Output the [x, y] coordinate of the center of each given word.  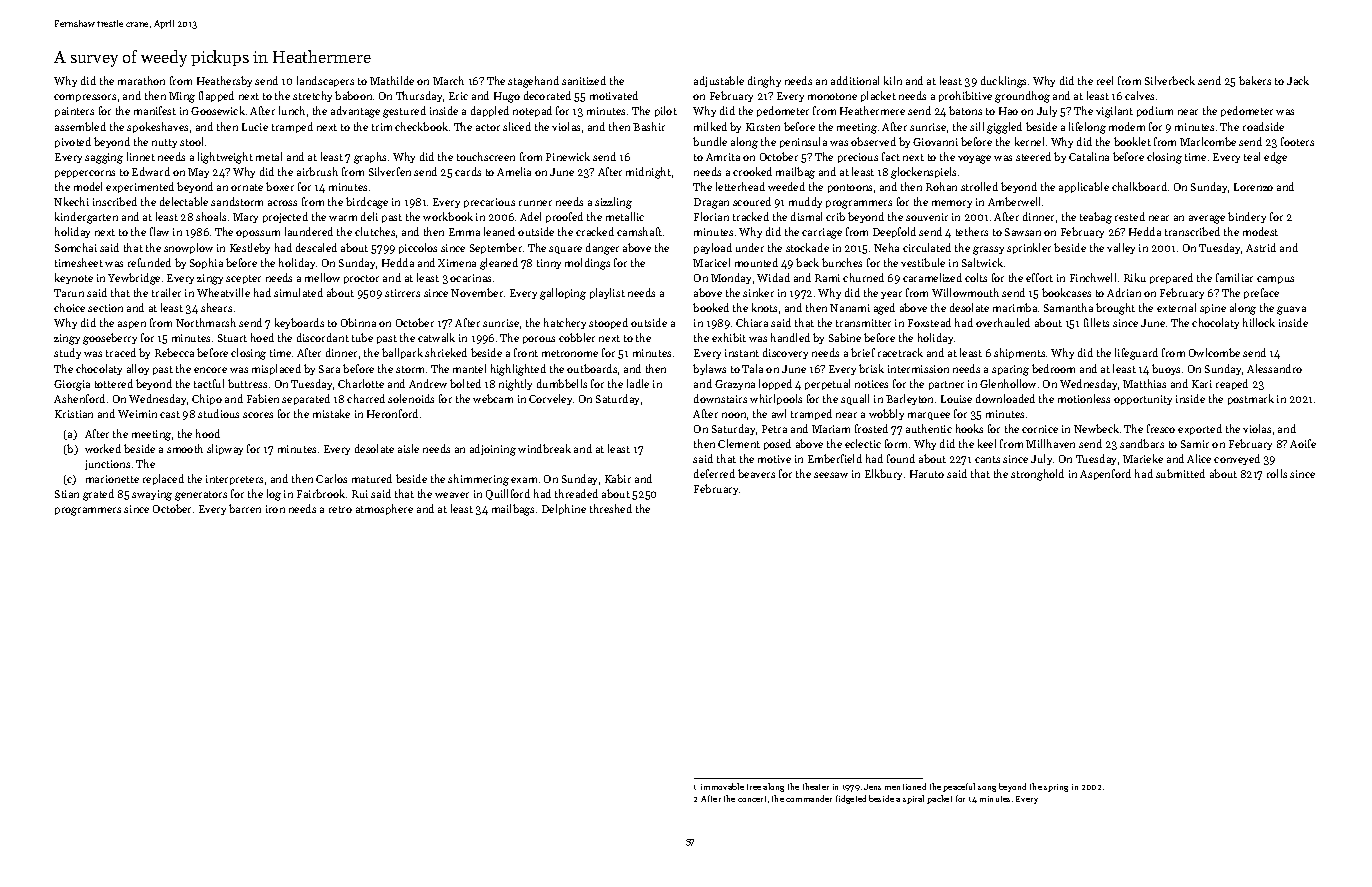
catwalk [436, 337]
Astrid [1261, 247]
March [448, 80]
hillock [1259, 322]
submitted [1180, 473]
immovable [722, 786]
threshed [611, 508]
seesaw [831, 475]
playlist [607, 293]
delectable [184, 201]
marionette [112, 479]
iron [275, 509]
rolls [1277, 473]
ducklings [1003, 82]
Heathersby [224, 81]
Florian [711, 216]
